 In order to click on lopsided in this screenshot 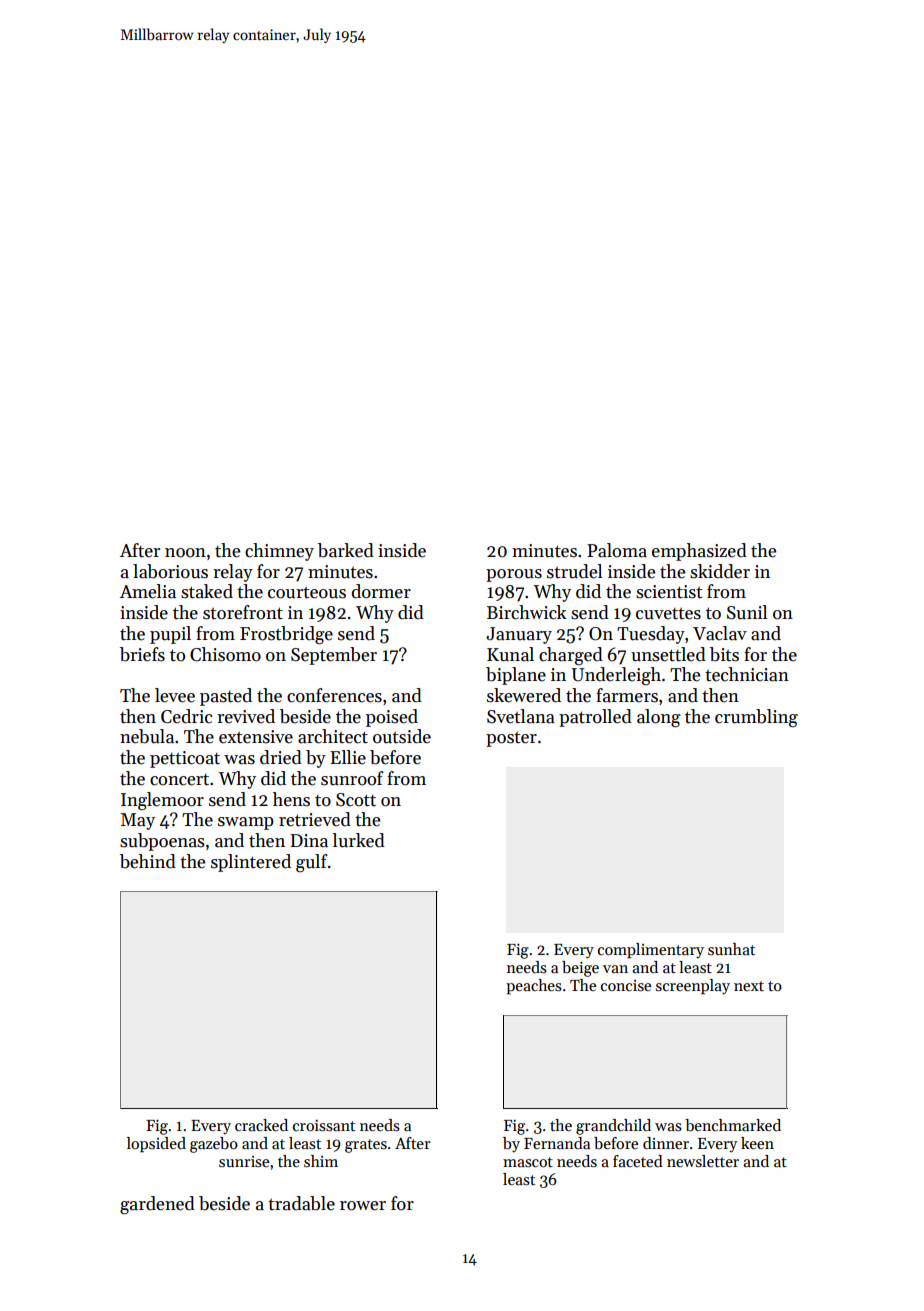, I will do `click(156, 1145)`.
